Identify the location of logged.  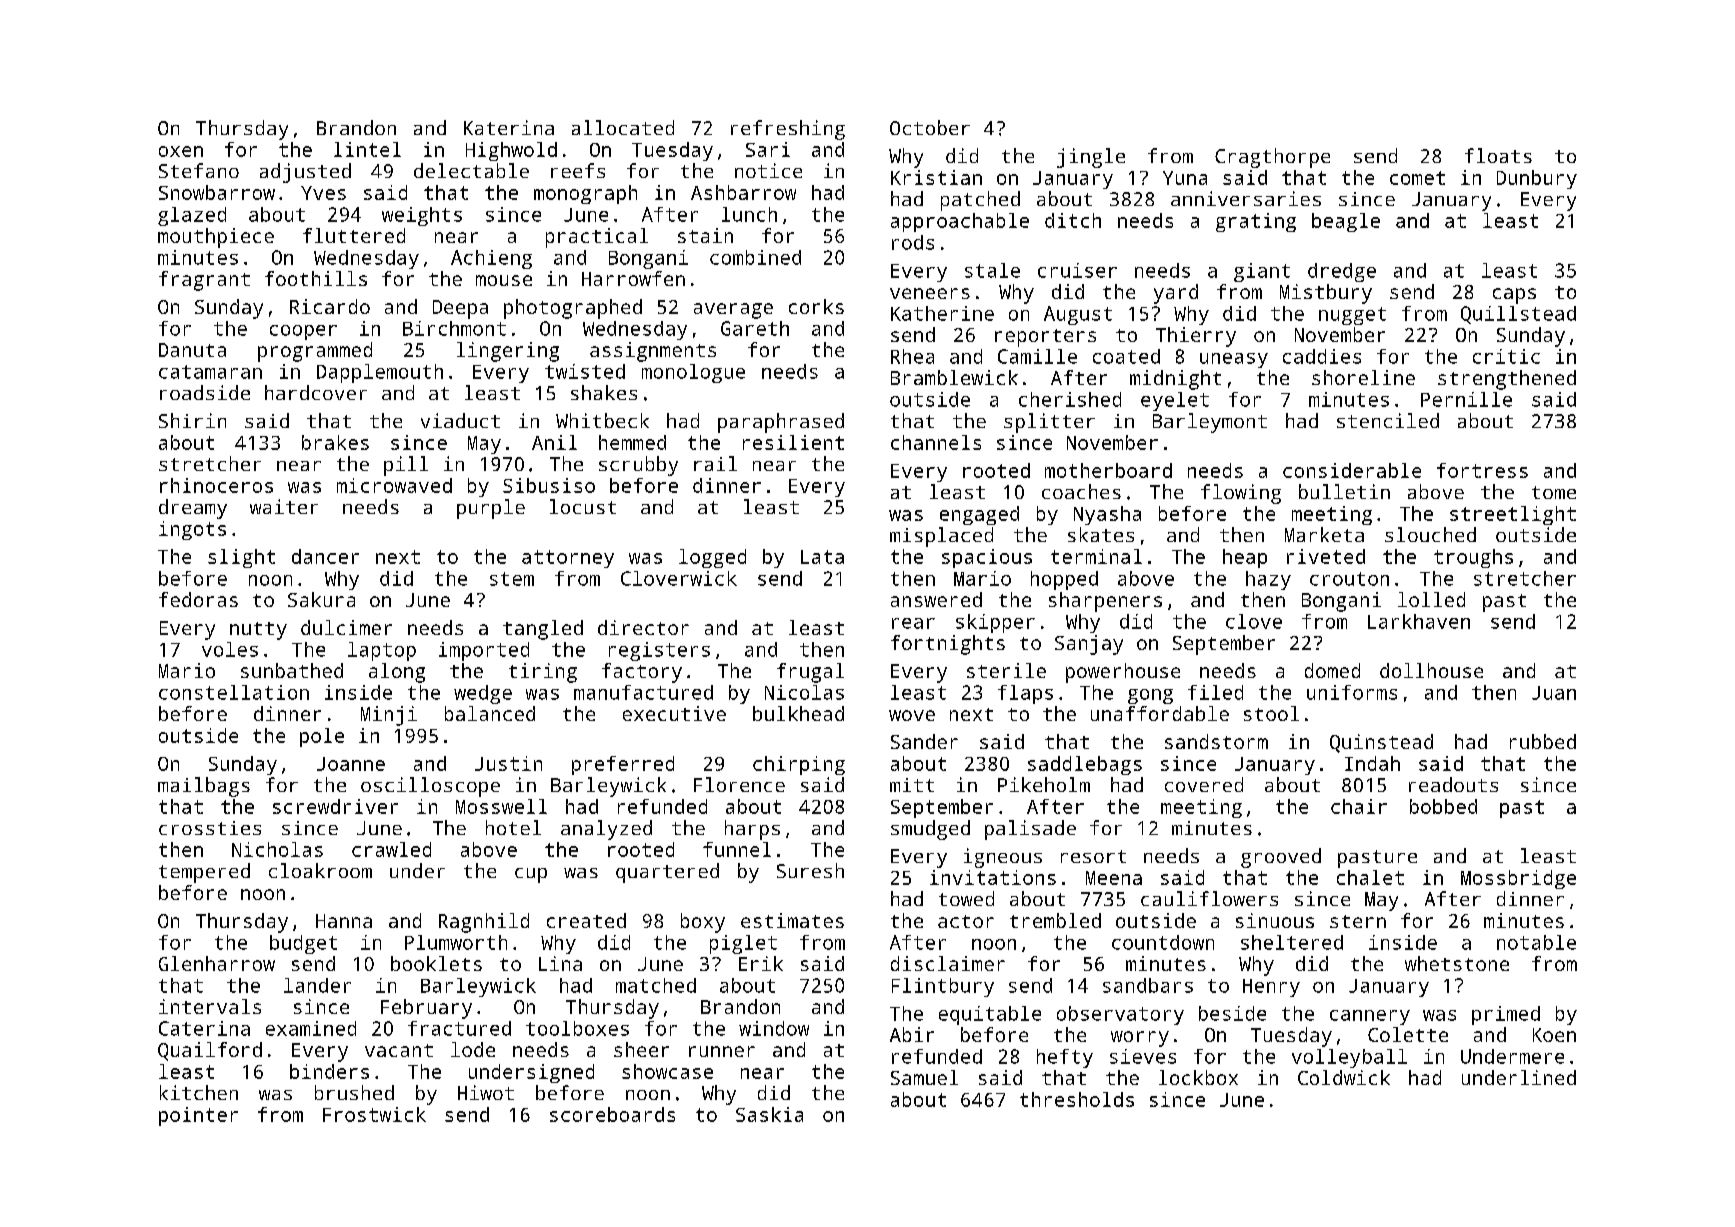
(712, 558).
